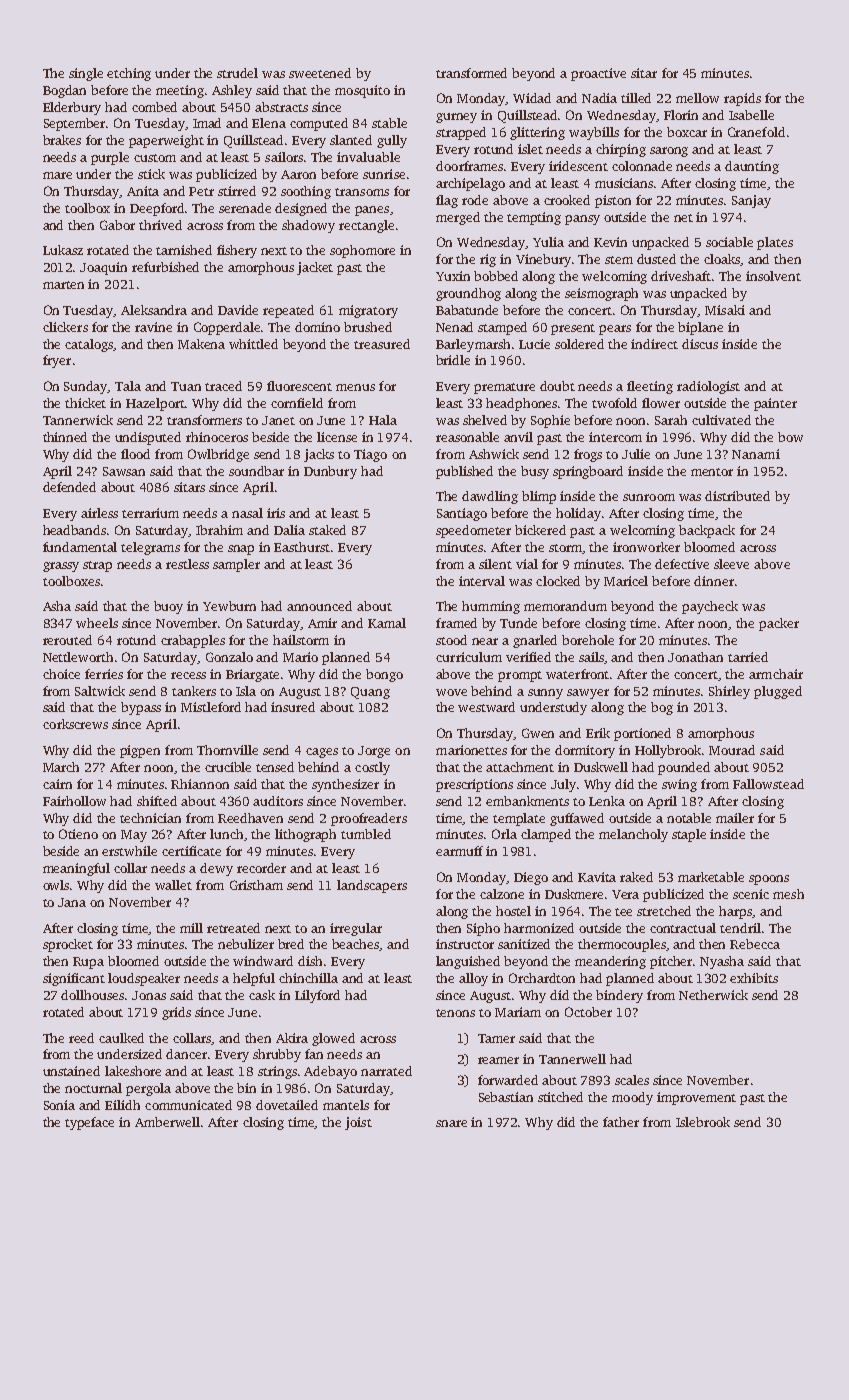 The image size is (849, 1400). I want to click on Amberwell, so click(167, 1122).
